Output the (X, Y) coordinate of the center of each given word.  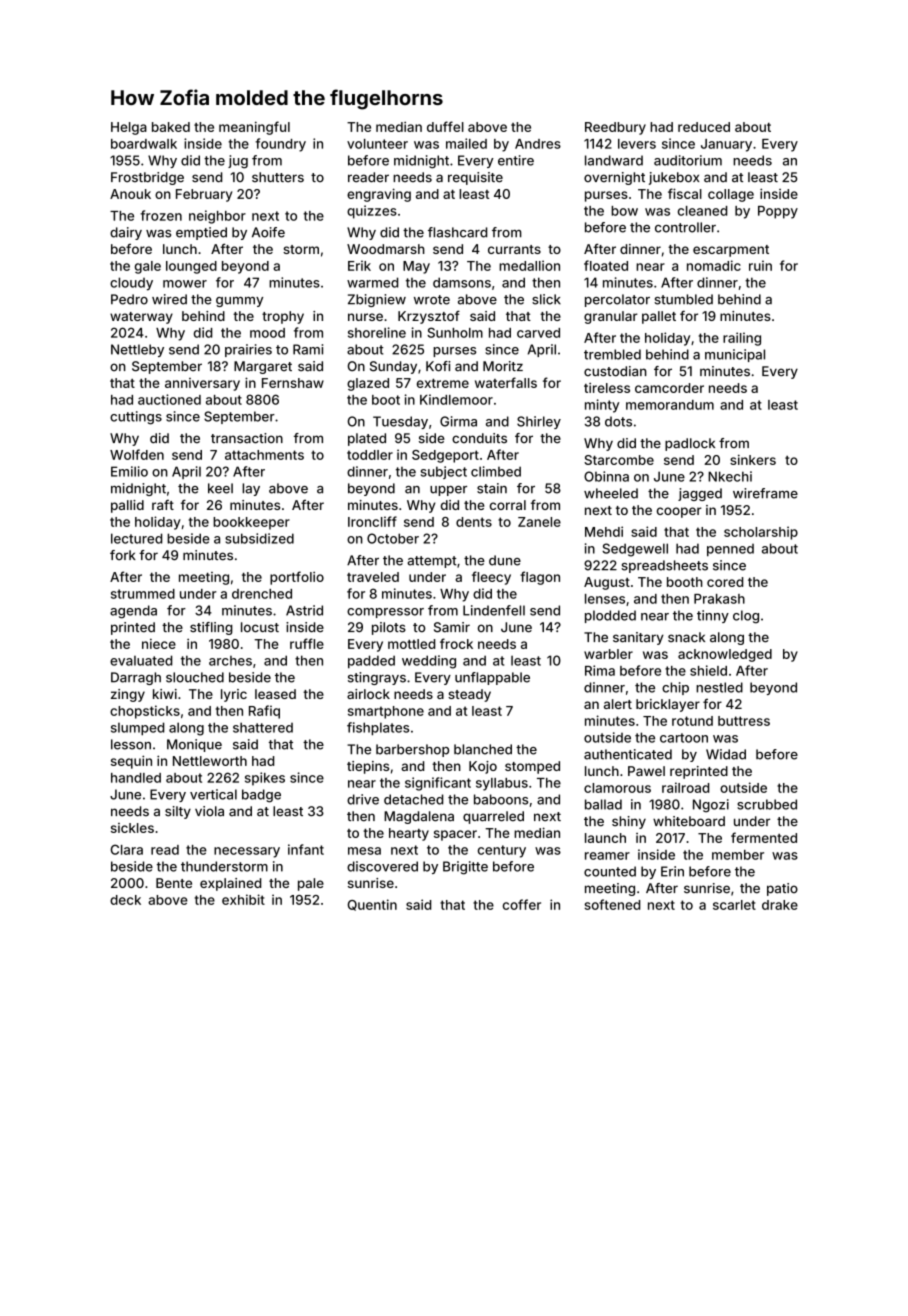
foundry (280, 145)
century (502, 851)
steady (469, 695)
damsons (462, 282)
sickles (132, 828)
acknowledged (725, 655)
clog (746, 617)
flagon (540, 578)
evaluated (141, 660)
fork (123, 555)
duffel (445, 126)
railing (742, 339)
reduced (704, 127)
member (738, 855)
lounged (191, 267)
